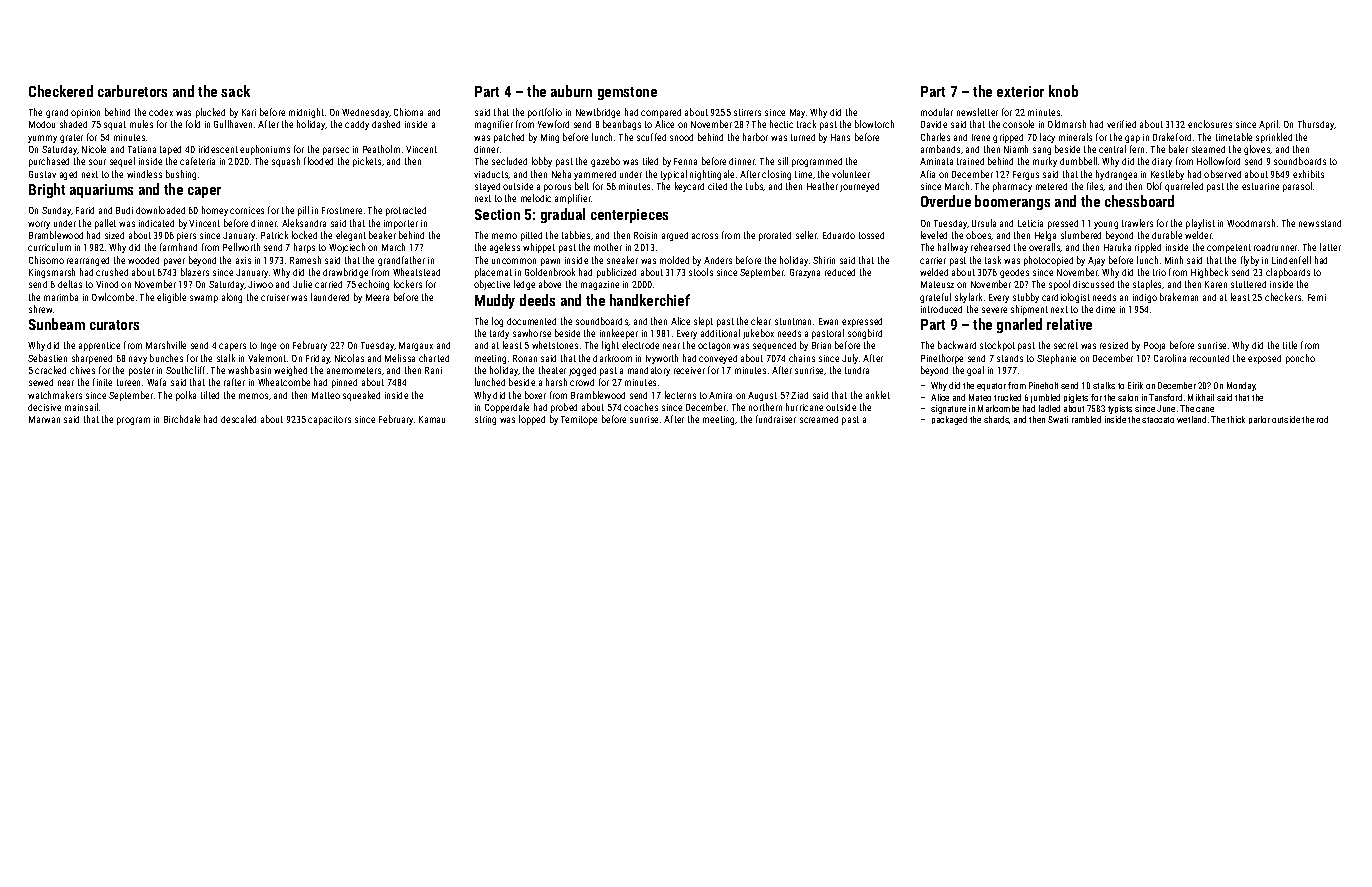  Describe the element at coordinates (186, 236) in the screenshot. I see `piers` at that location.
